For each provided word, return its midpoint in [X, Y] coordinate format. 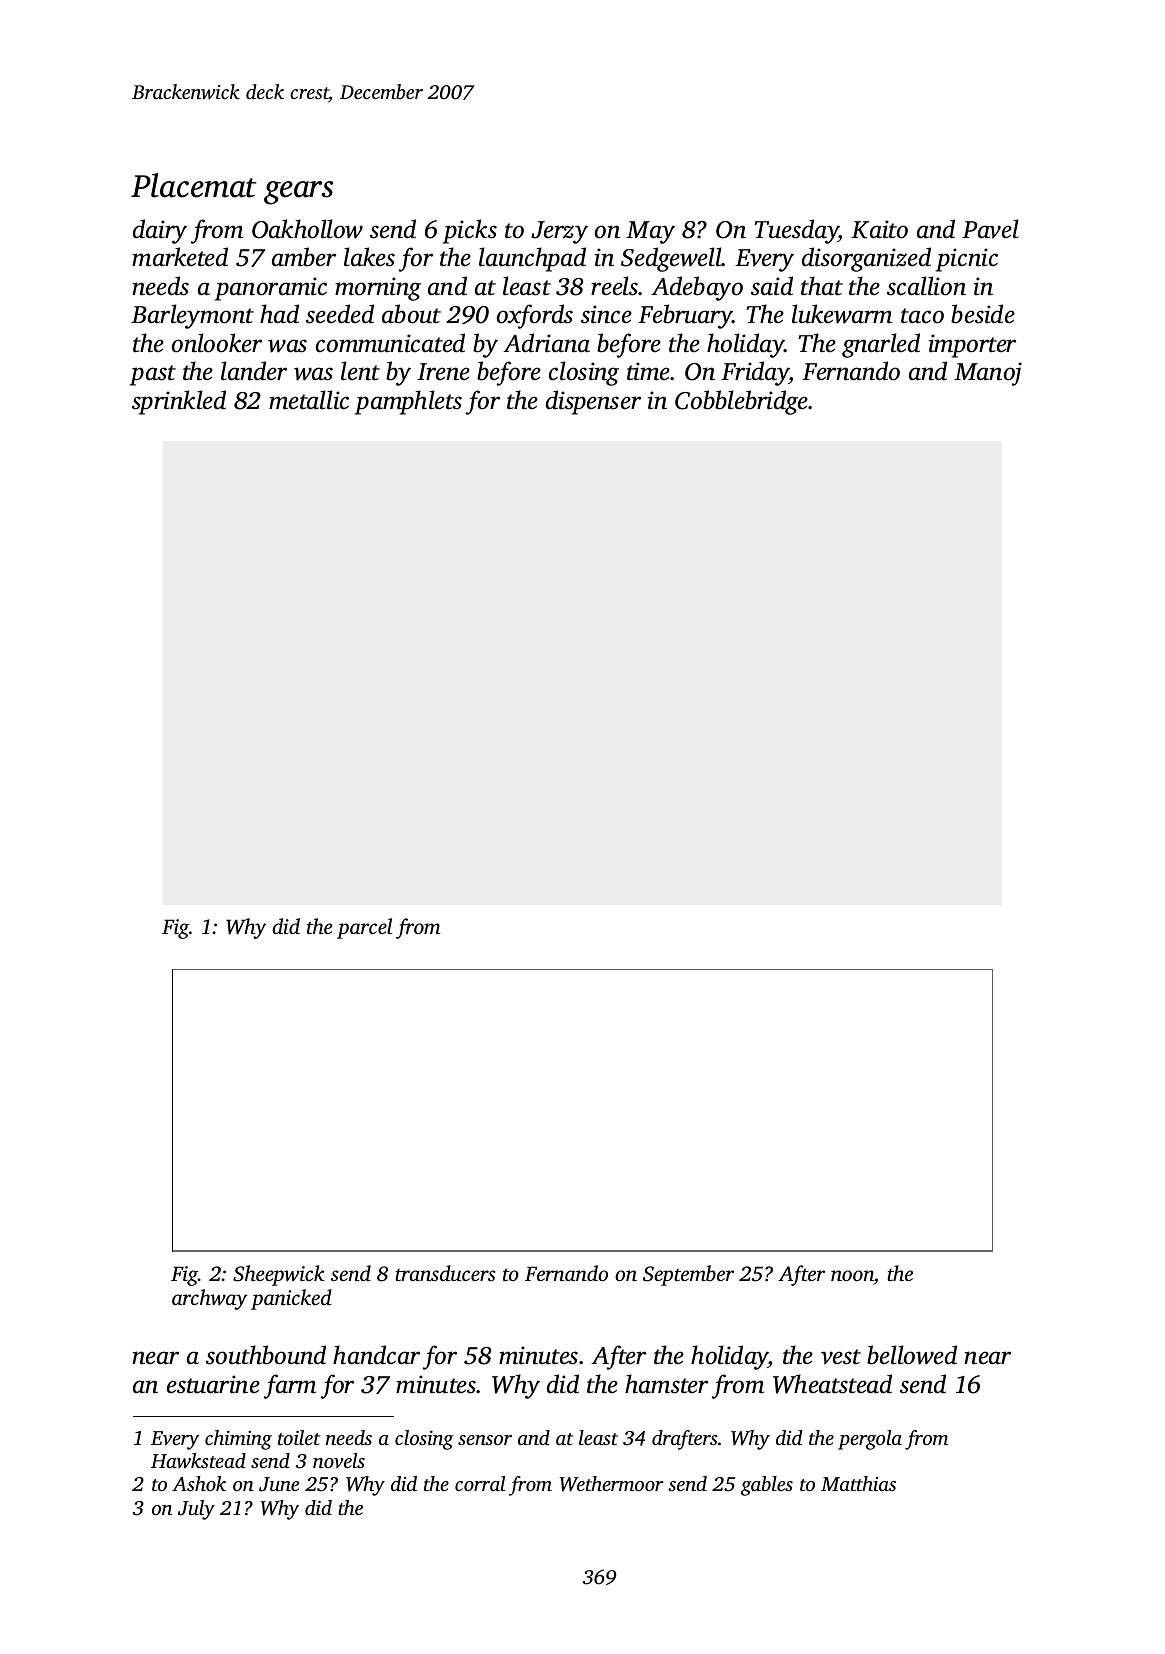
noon [852, 1275]
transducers [445, 1273]
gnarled [881, 345]
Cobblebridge [742, 402]
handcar [376, 1355]
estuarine [213, 1384]
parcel [364, 928]
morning [378, 289]
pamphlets [408, 402]
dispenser [593, 402]
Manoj [988, 374]
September [688, 1275]
